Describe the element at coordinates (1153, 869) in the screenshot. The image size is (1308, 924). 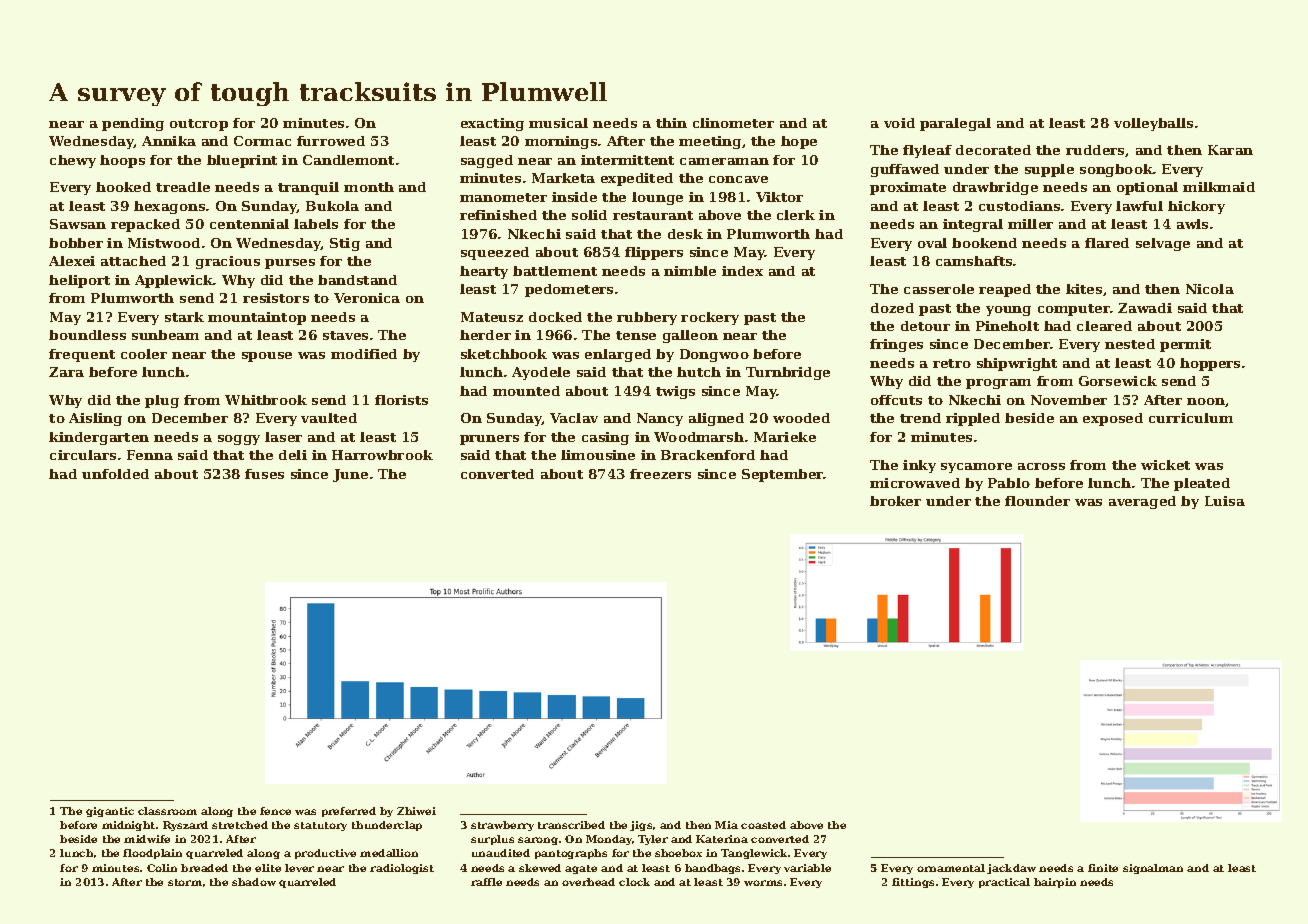
I see `signalman` at that location.
